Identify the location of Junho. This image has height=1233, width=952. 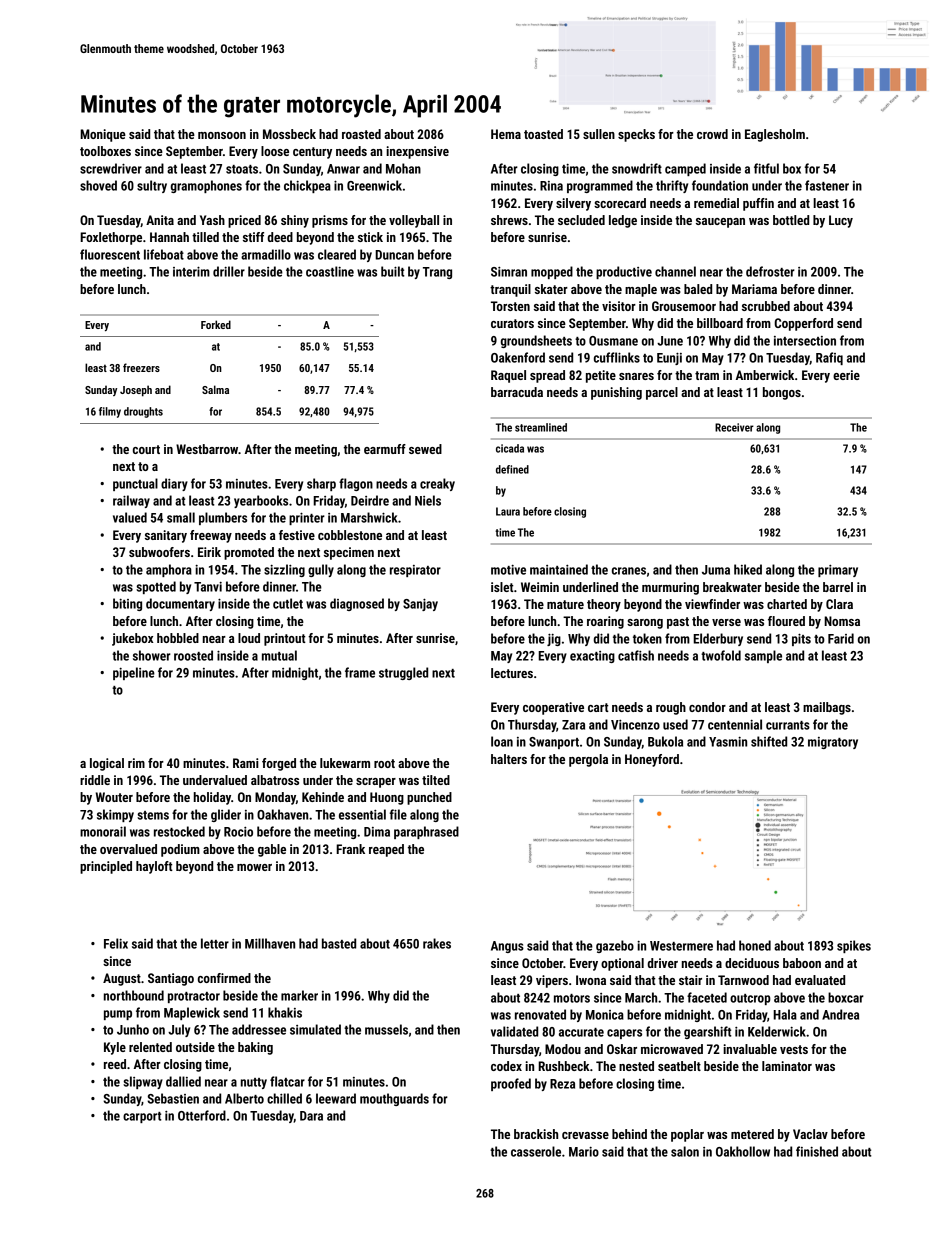
(133, 1029).
